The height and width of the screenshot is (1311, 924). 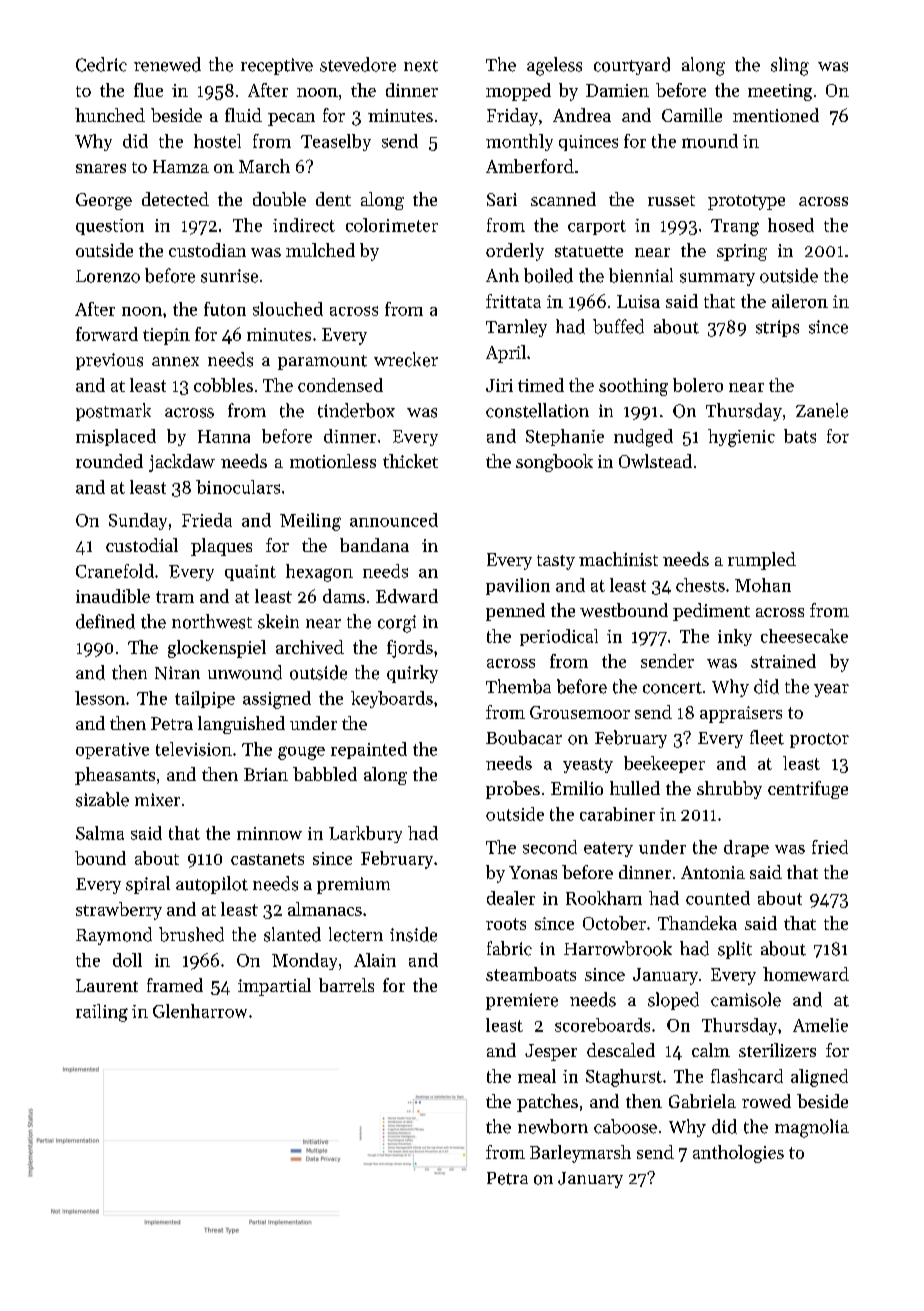 I want to click on tasty, so click(x=556, y=562).
